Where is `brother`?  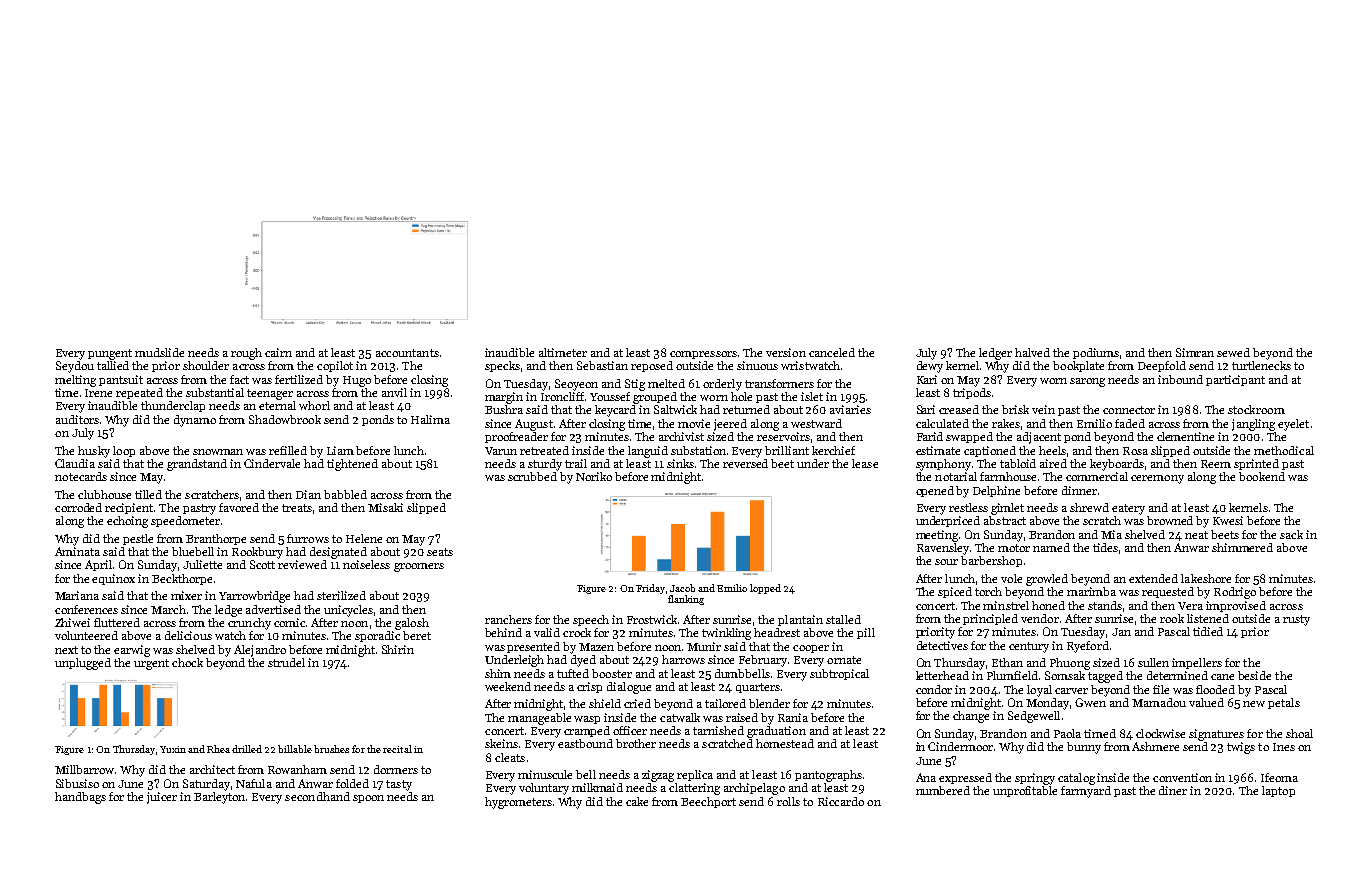
brother is located at coordinates (636, 743).
